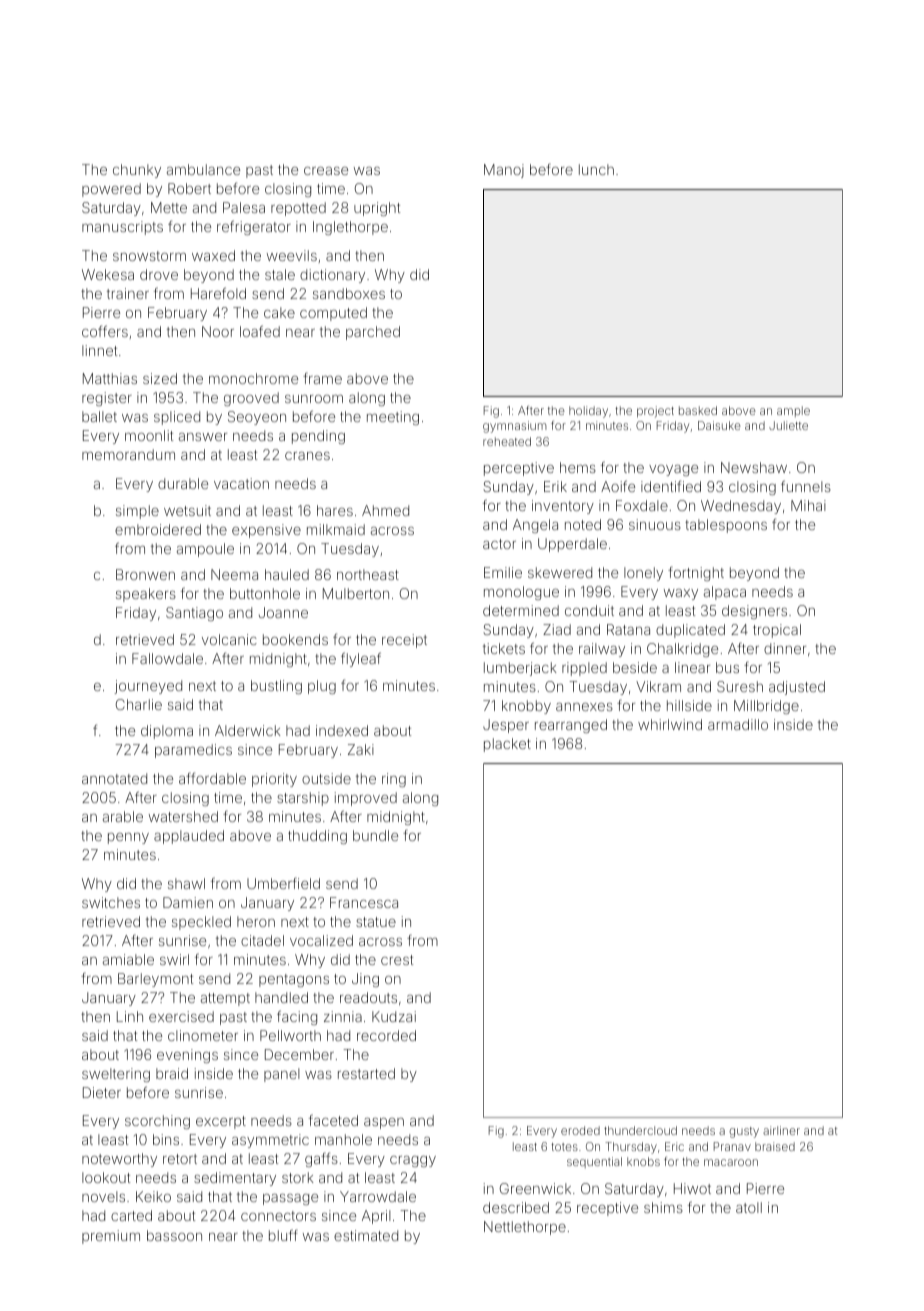  Describe the element at coordinates (103, 1196) in the image. I see `novels` at that location.
